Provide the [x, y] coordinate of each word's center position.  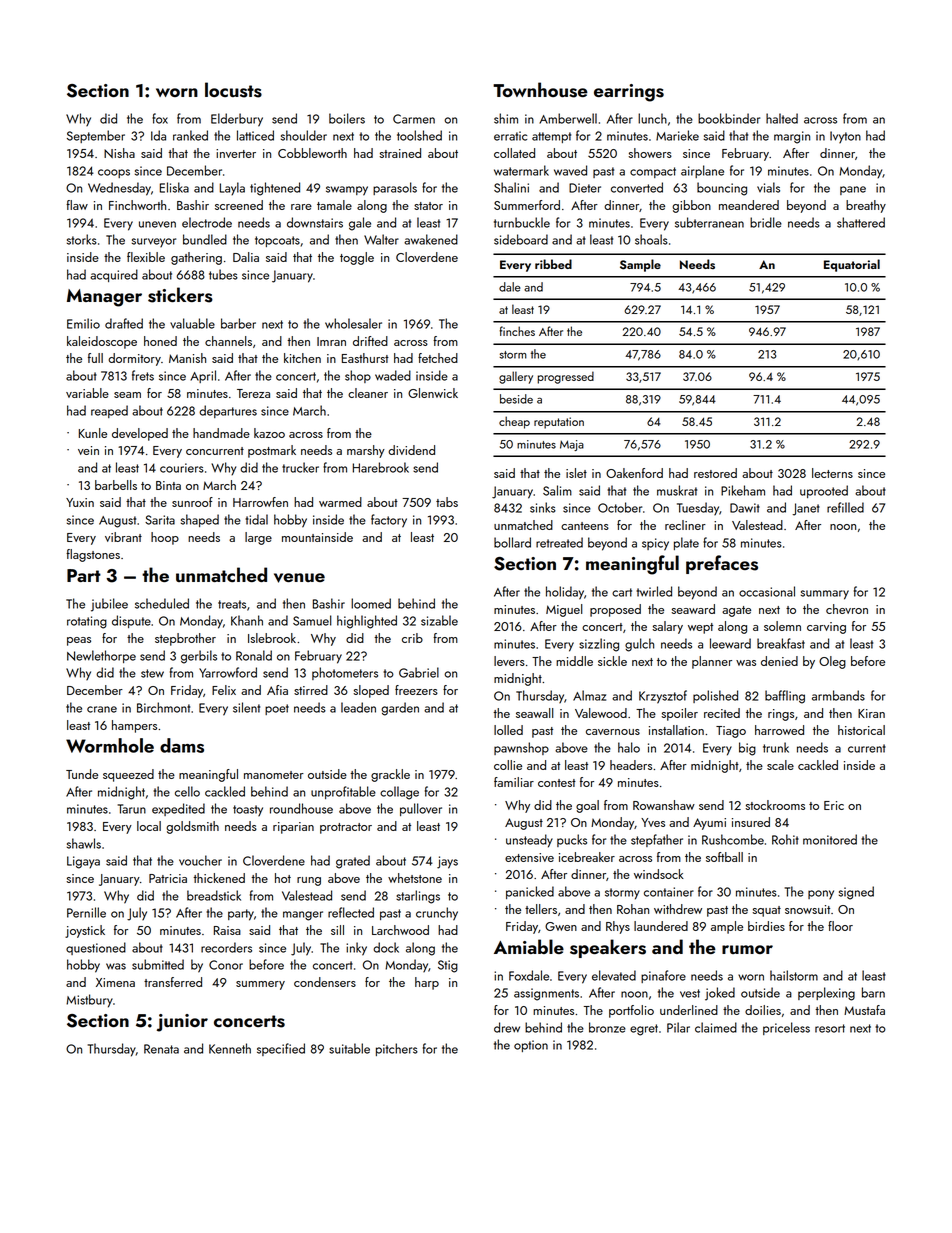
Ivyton [845, 137]
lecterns [832, 473]
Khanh [247, 620]
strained [400, 153]
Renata [161, 1049]
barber [238, 323]
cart [622, 592]
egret [644, 1030]
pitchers [397, 1049]
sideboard [521, 239]
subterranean [709, 222]
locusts [233, 90]
